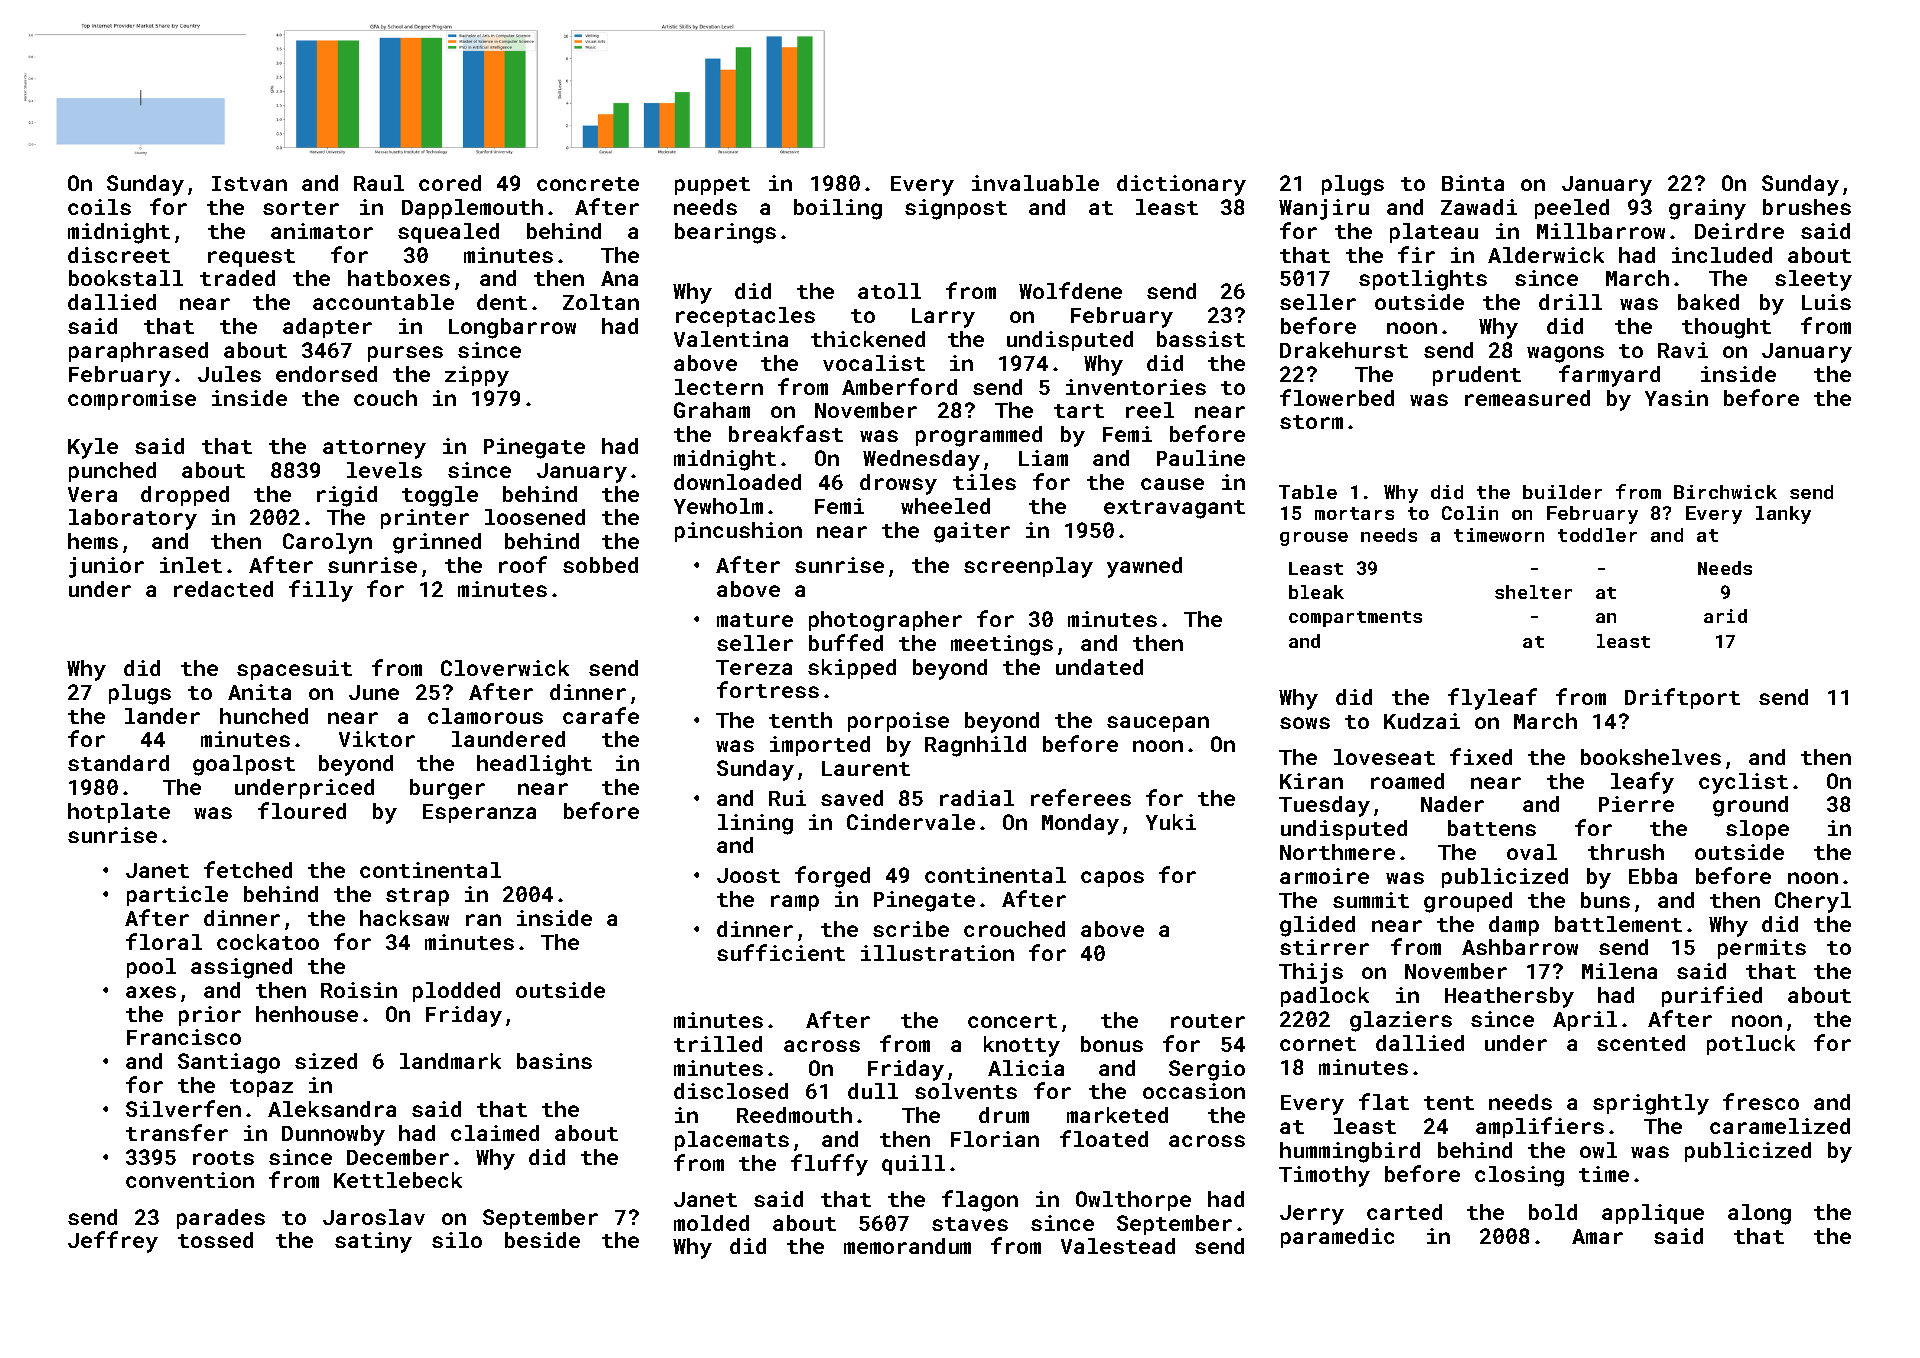 The height and width of the image is (1358, 1920). I want to click on lanky, so click(1783, 515).
